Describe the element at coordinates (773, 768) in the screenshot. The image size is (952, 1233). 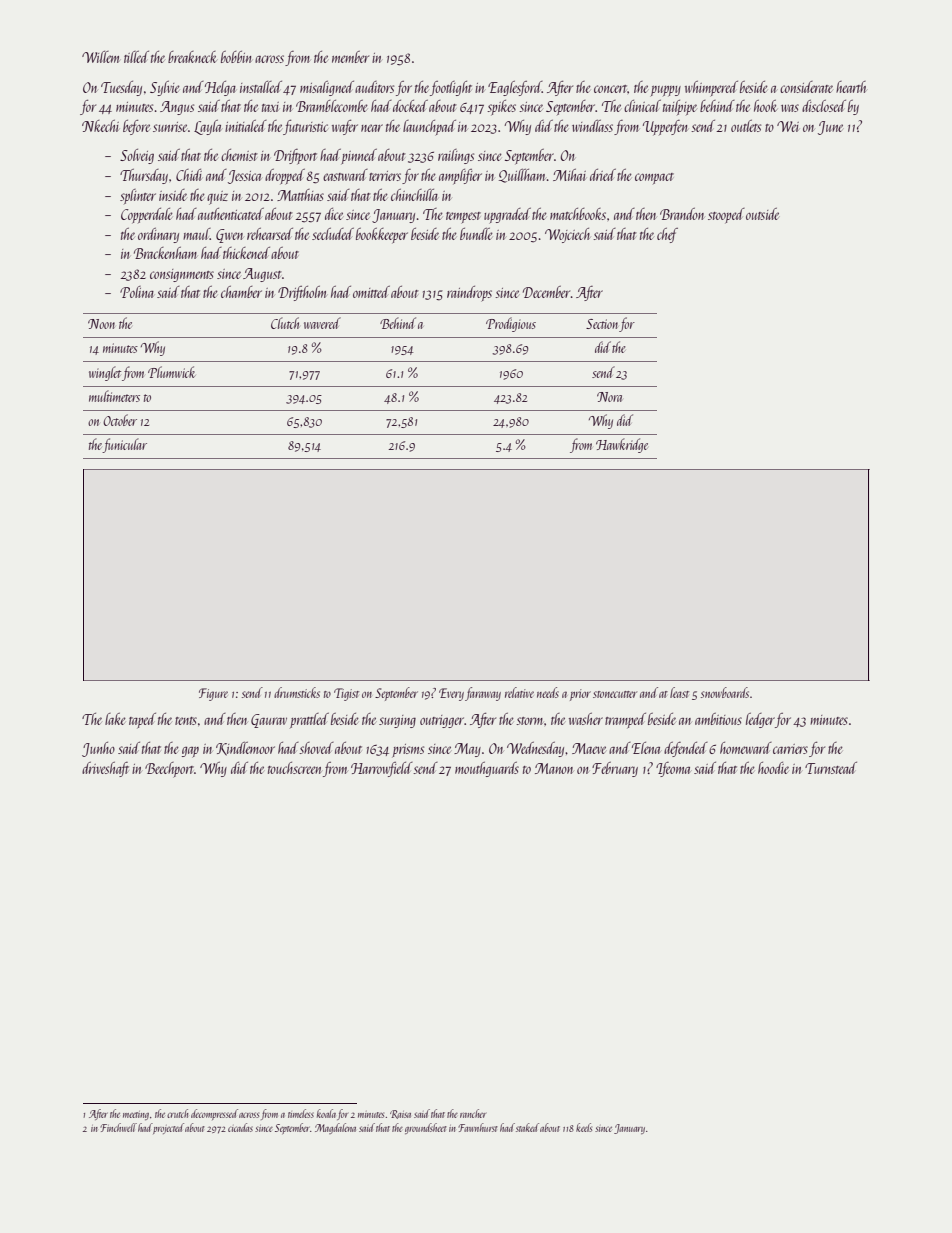
I see `hoodie` at that location.
